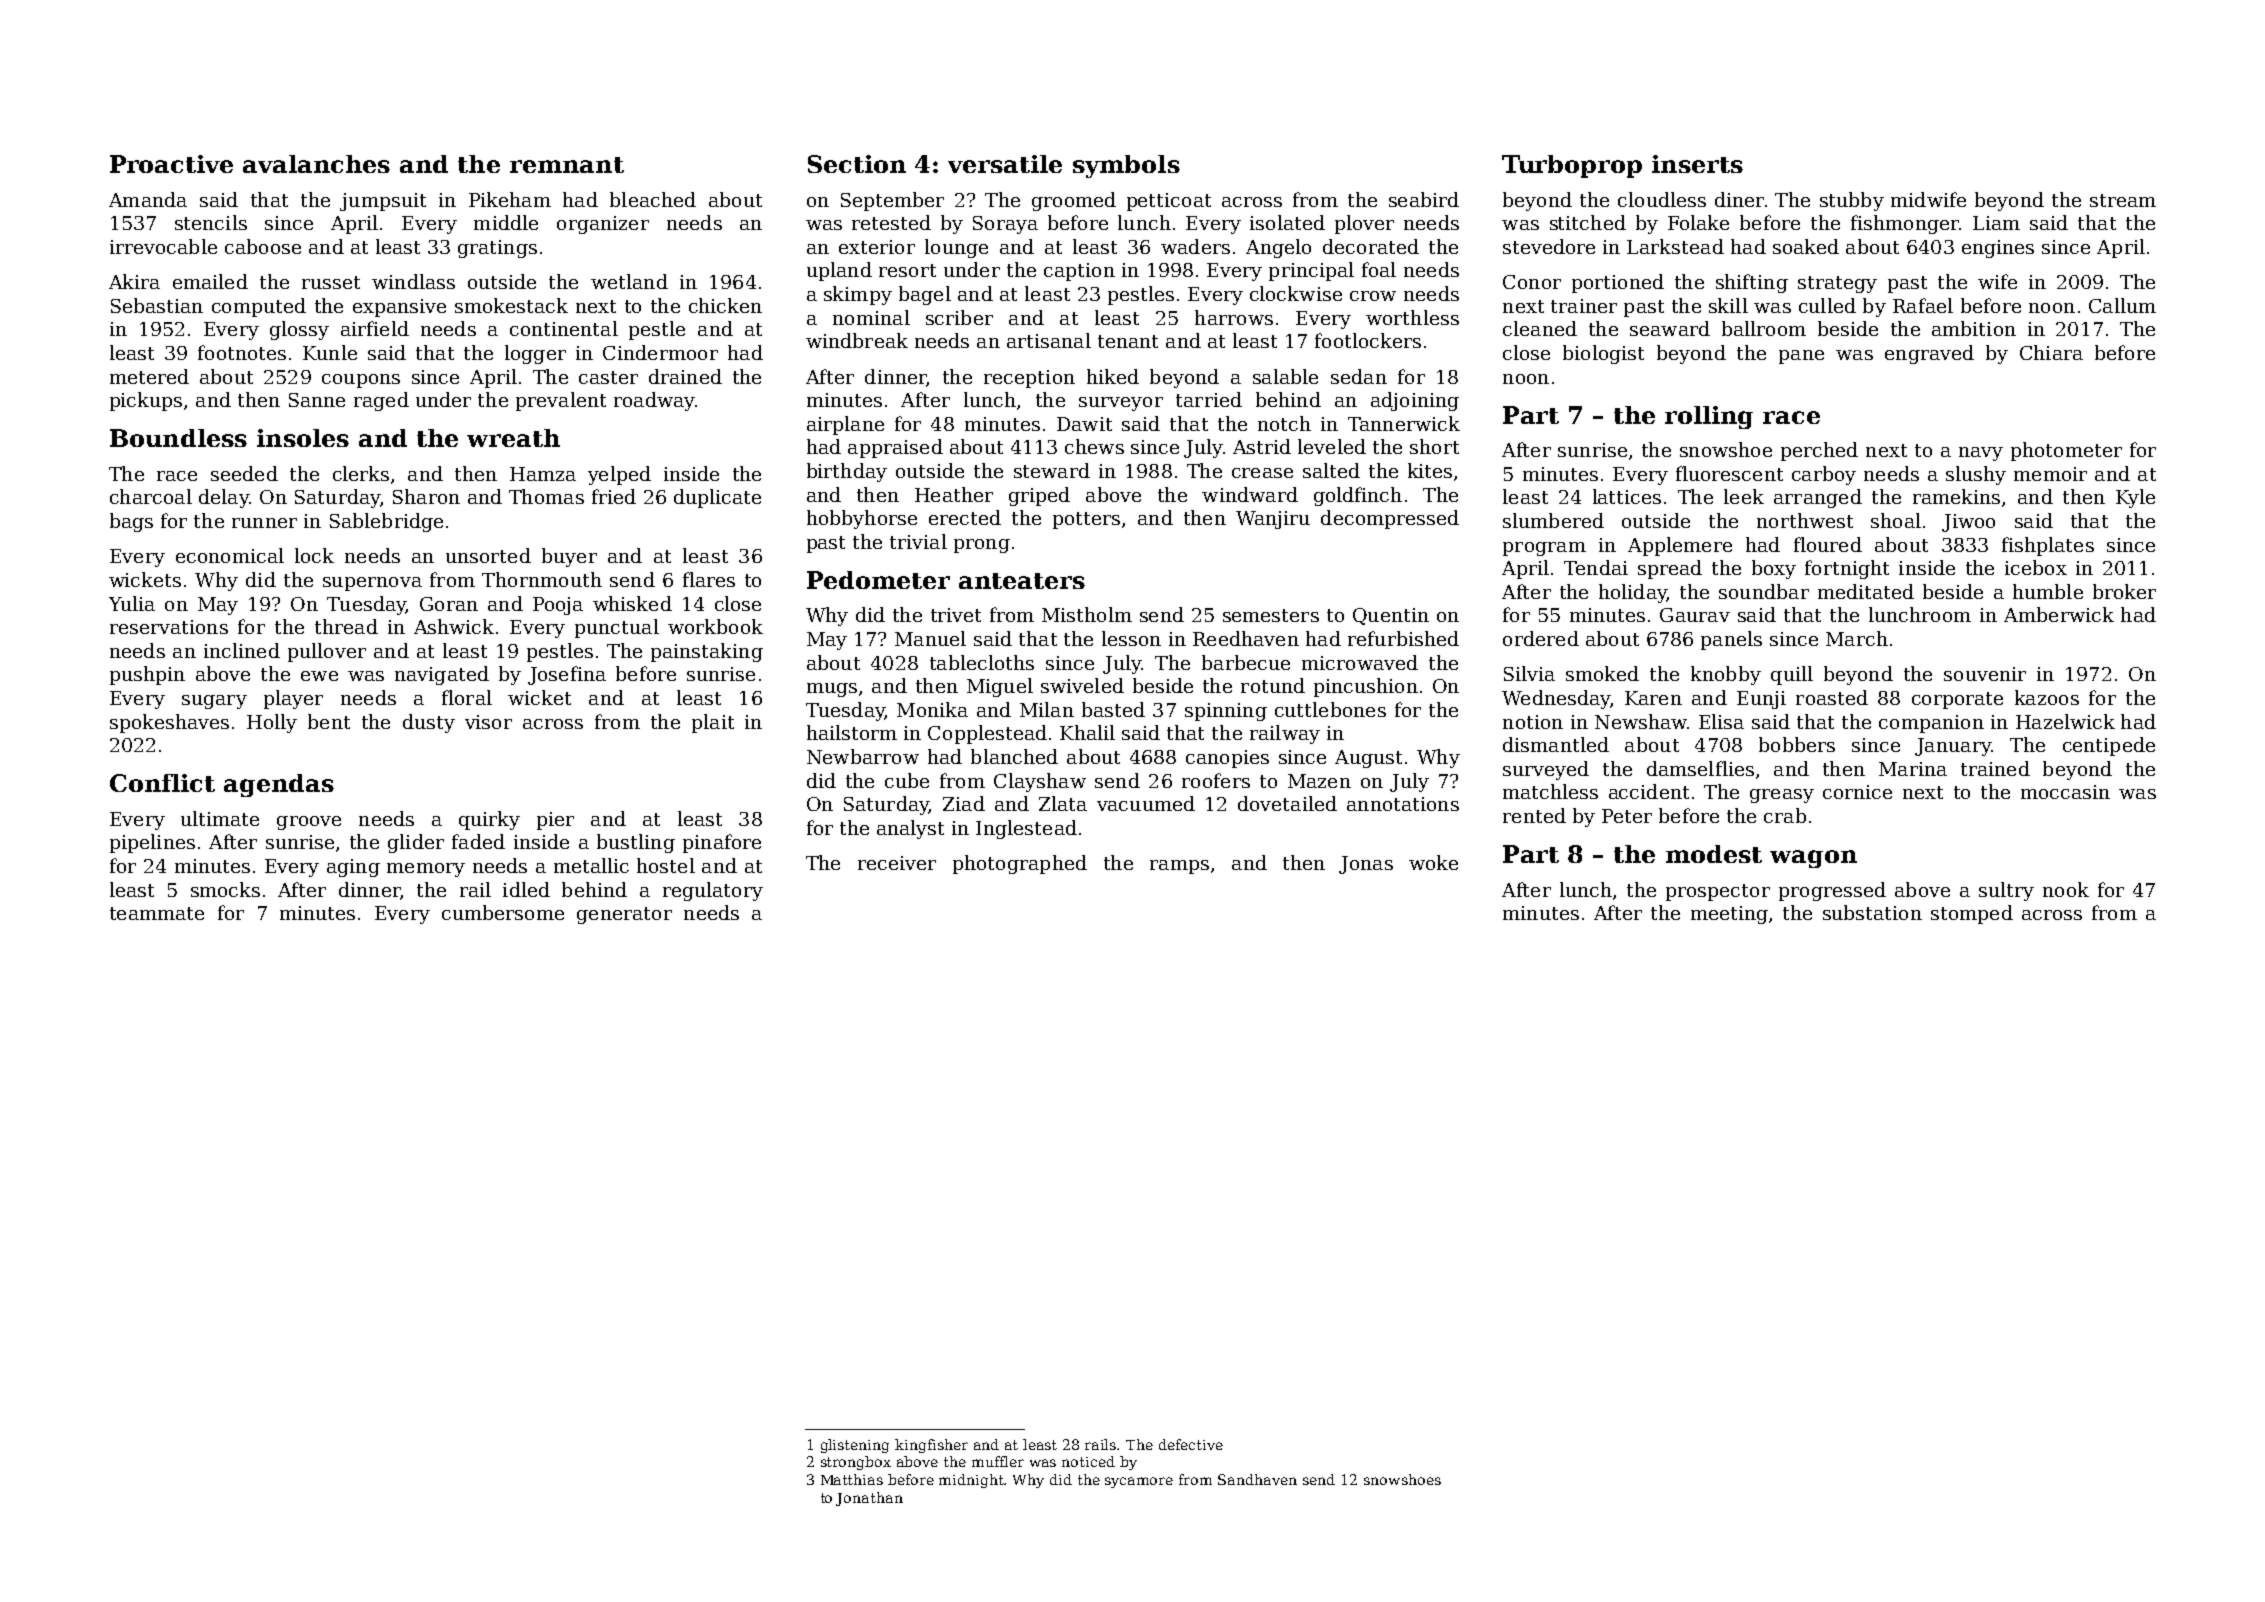  What do you see at coordinates (225, 889) in the screenshot?
I see `smocks` at bounding box center [225, 889].
